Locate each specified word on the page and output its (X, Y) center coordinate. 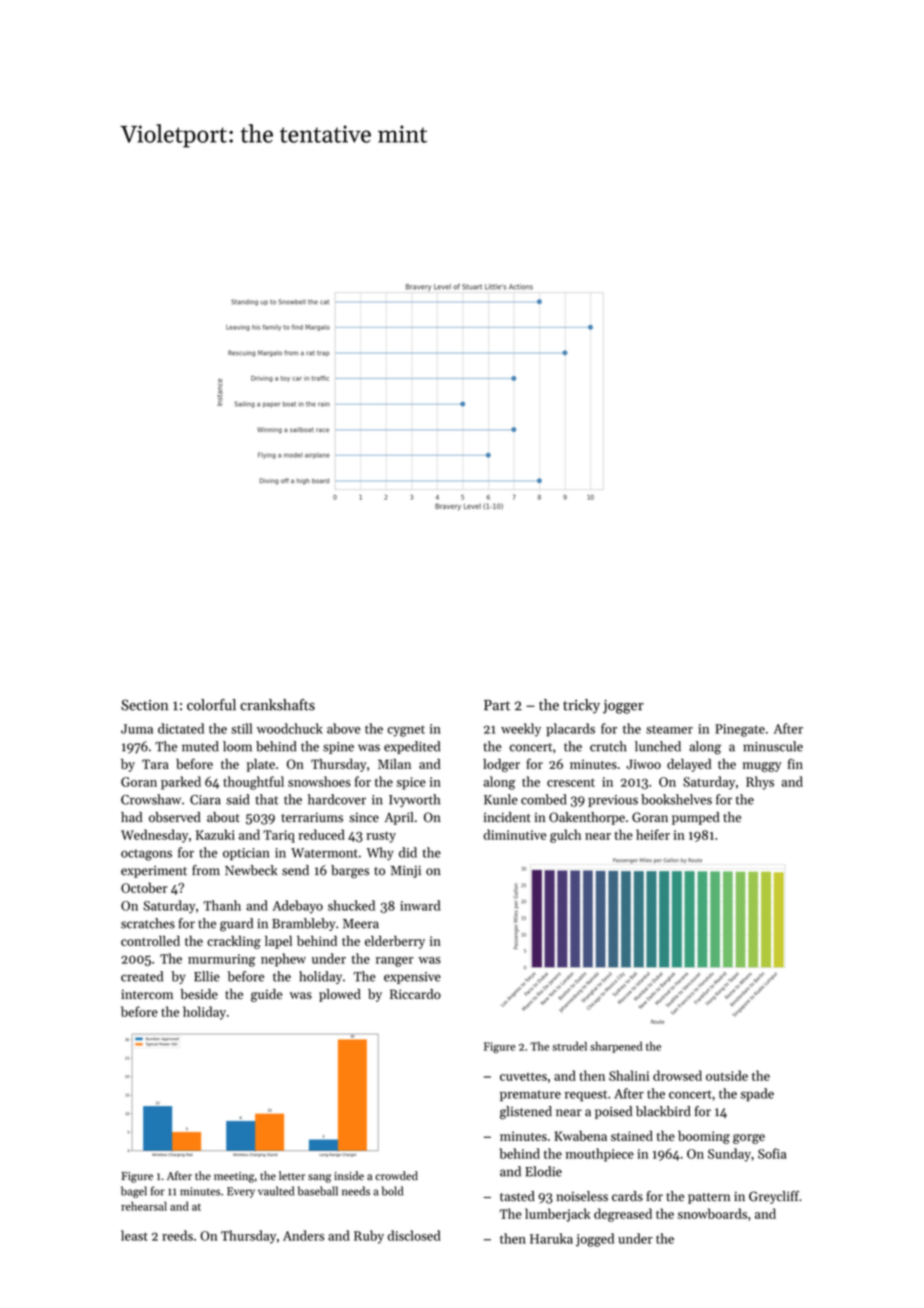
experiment (154, 872)
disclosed (414, 1235)
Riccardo (415, 994)
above (344, 728)
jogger (623, 707)
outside (727, 1075)
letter (292, 1175)
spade (757, 1094)
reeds (177, 1235)
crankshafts (277, 705)
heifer (653, 834)
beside (199, 994)
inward (420, 905)
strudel (569, 1046)
